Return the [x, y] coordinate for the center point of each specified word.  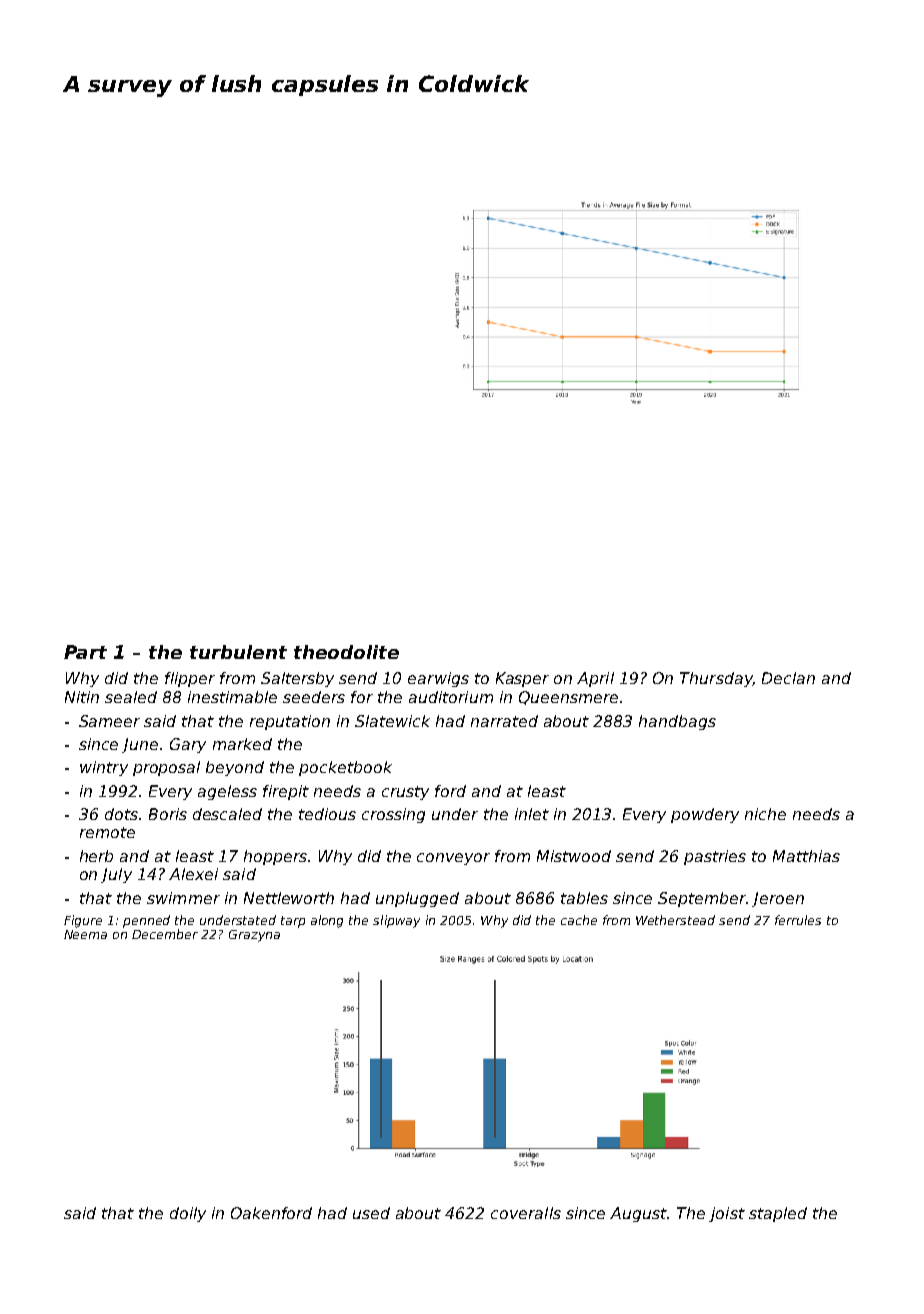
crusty [405, 793]
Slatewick [392, 721]
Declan [788, 678]
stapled [778, 1214]
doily [188, 1214]
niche [765, 814]
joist [727, 1214]
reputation [290, 722]
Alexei [193, 874]
